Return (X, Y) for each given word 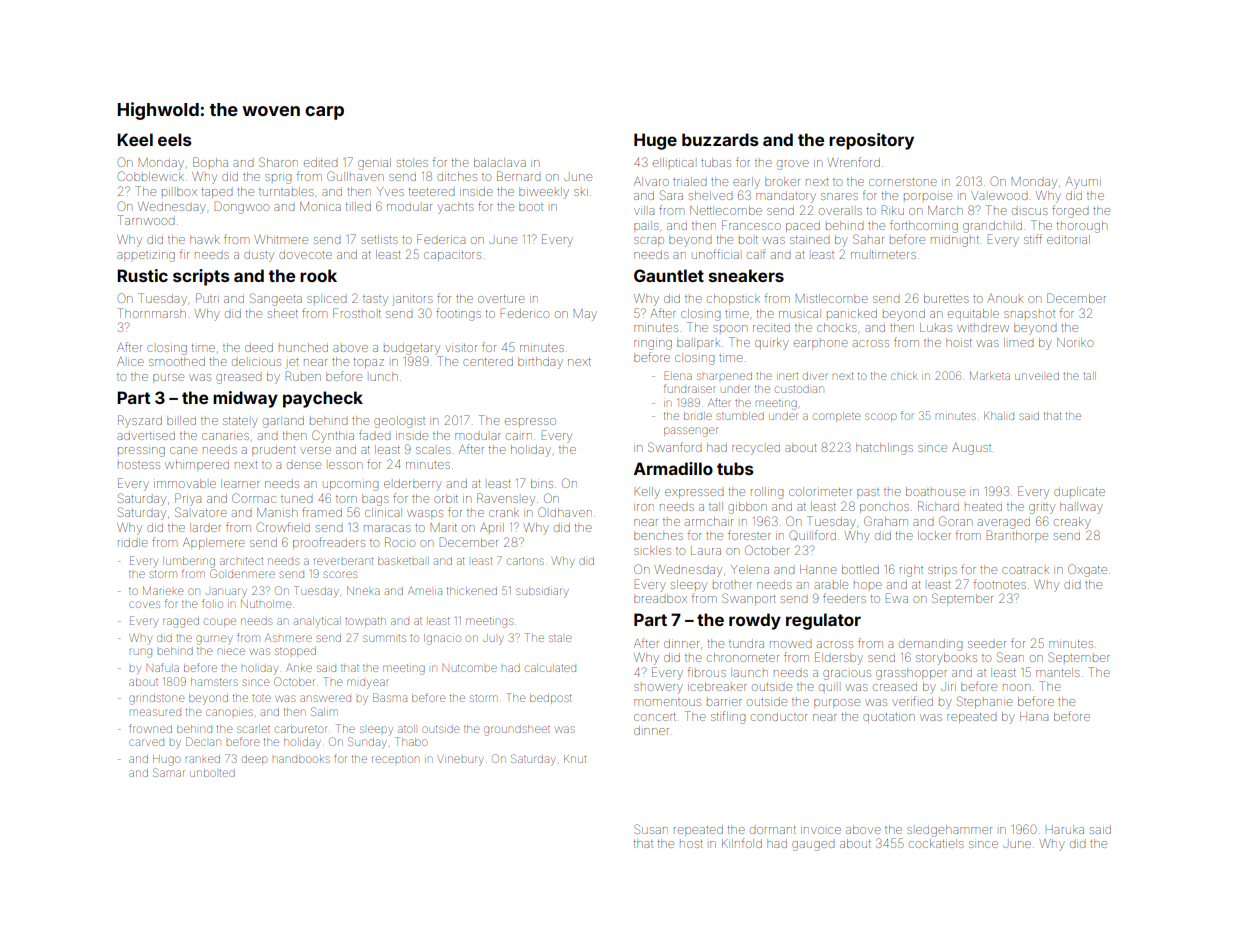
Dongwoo (242, 207)
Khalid (999, 416)
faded (374, 435)
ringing (653, 345)
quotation (889, 717)
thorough (1082, 227)
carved (146, 742)
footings (458, 314)
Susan (651, 829)
